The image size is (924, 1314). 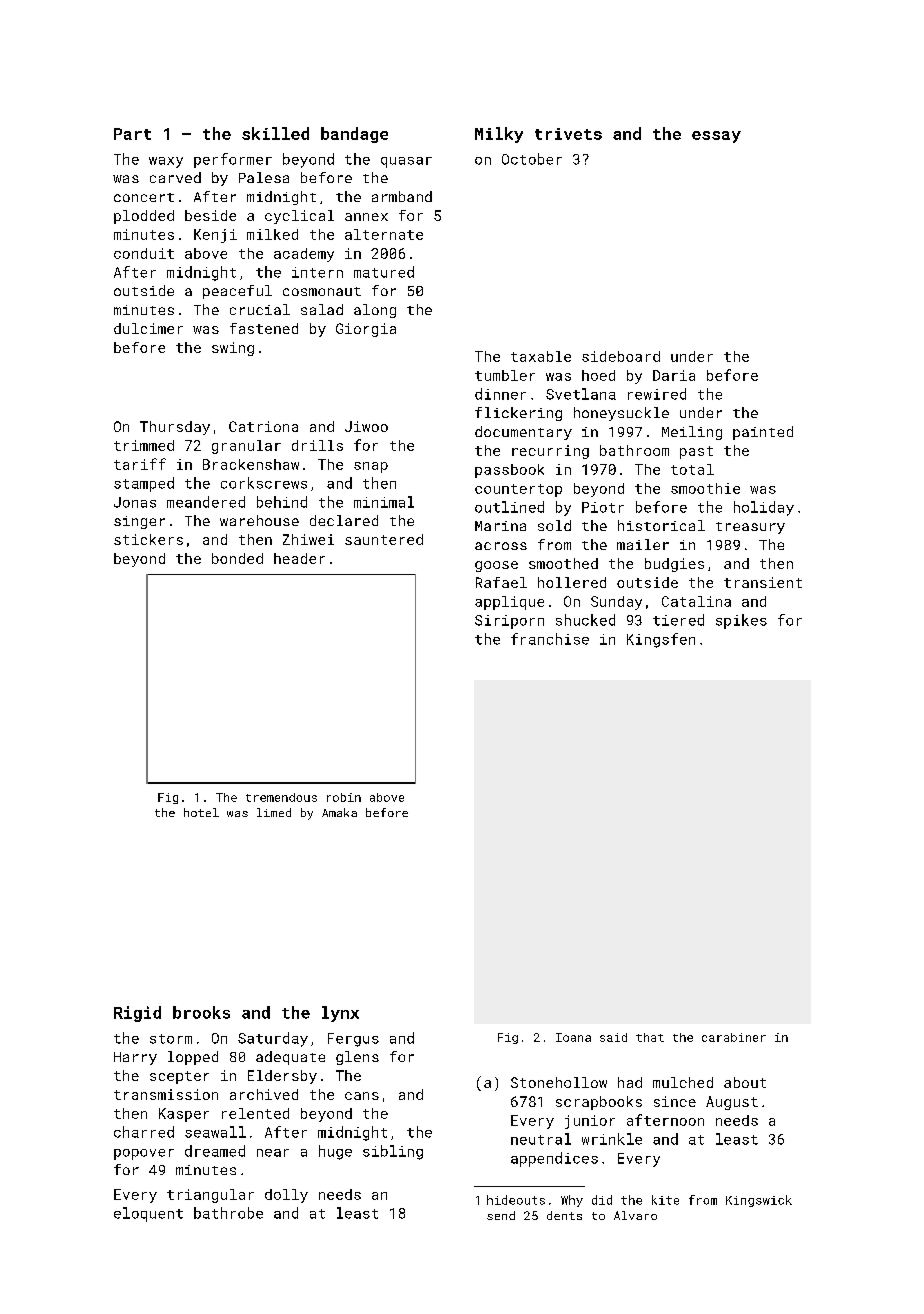 What do you see at coordinates (541, 356) in the screenshot?
I see `taxable` at bounding box center [541, 356].
